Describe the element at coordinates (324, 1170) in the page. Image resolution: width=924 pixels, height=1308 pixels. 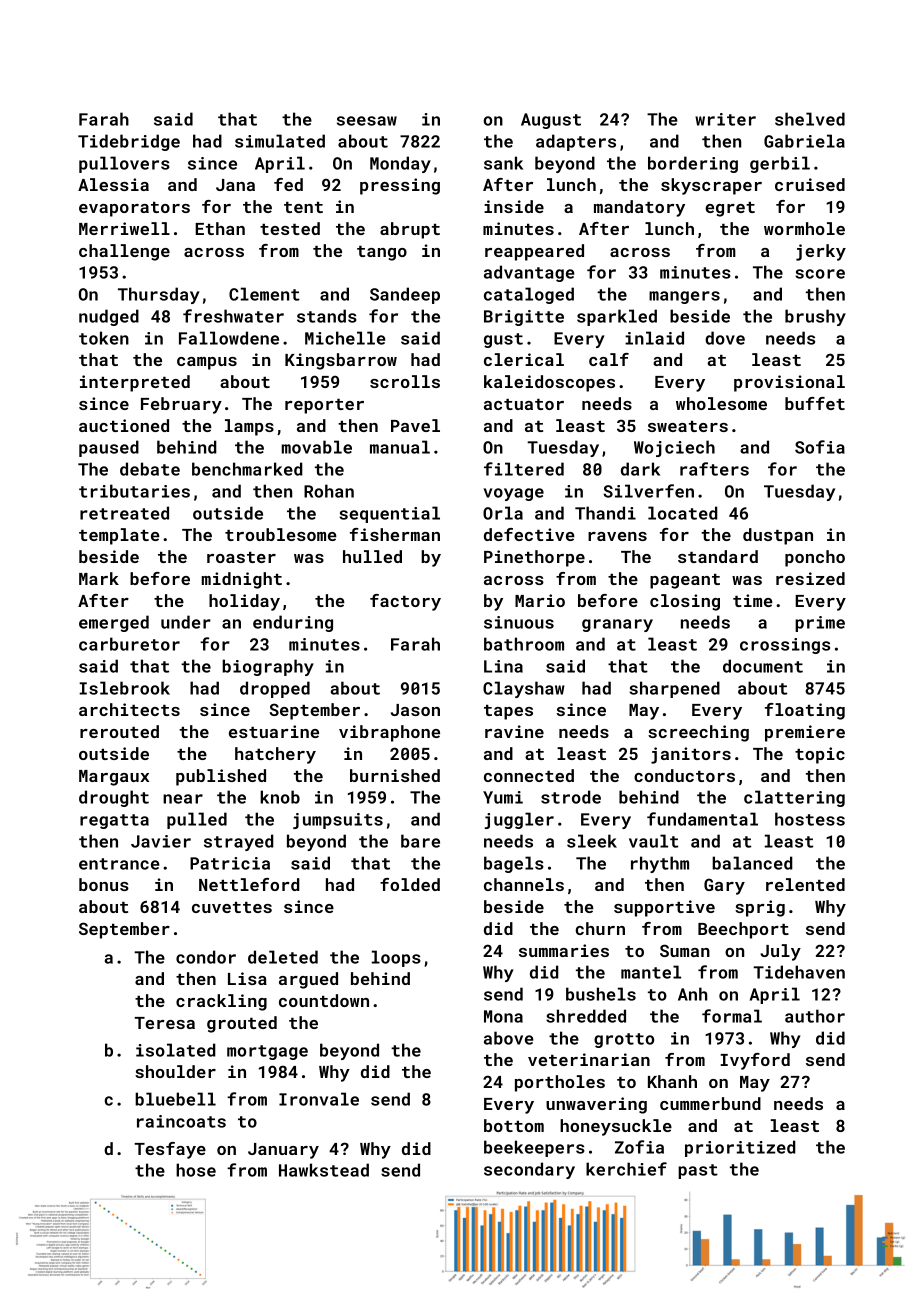
I see `Hawkstead` at that location.
